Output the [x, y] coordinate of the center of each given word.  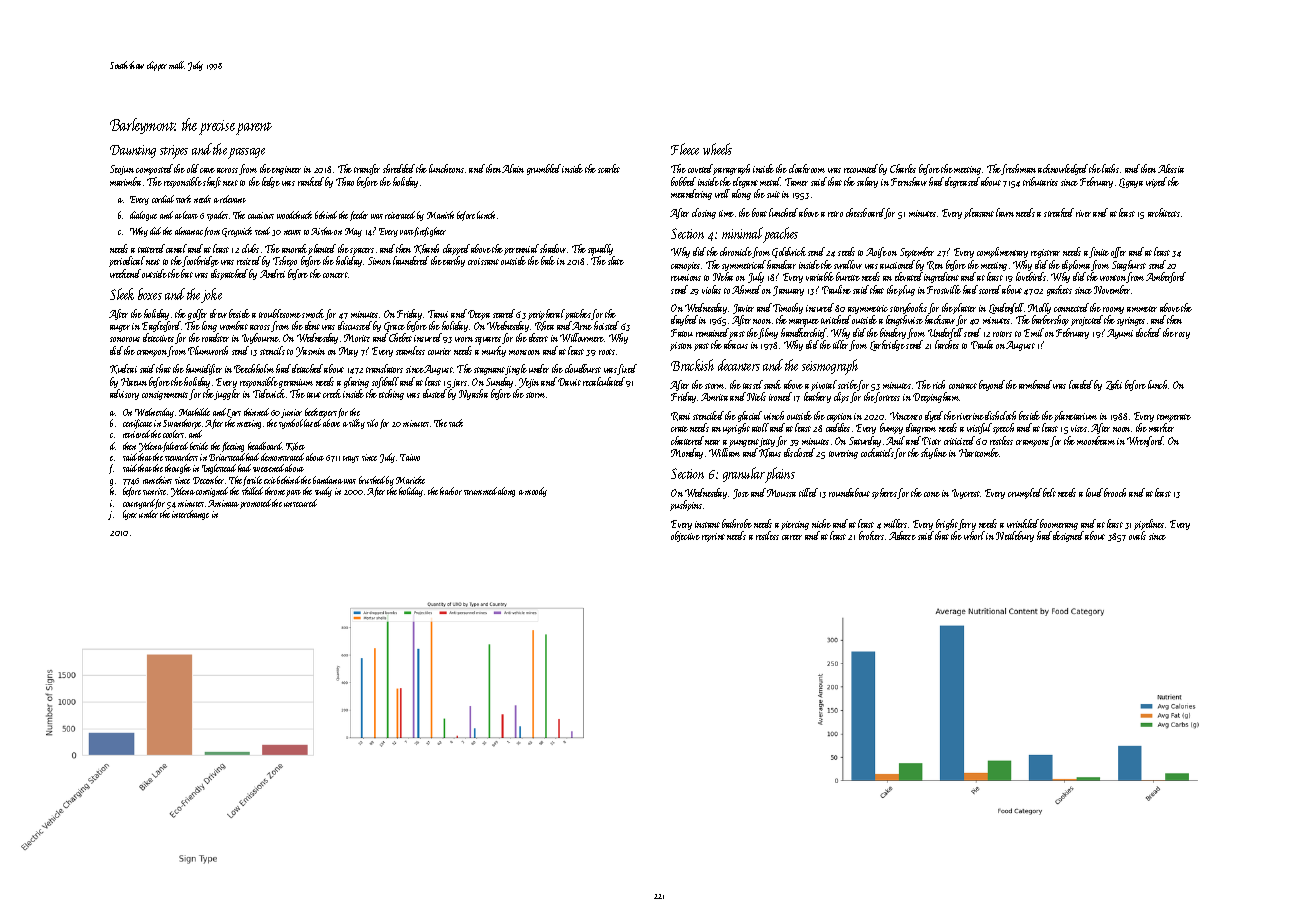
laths [1110, 168]
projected [1087, 320]
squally [601, 250]
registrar [1045, 253]
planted [322, 250]
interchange [190, 515]
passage [247, 153]
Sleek [122, 294]
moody [536, 492]
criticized [960, 440]
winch [774, 415]
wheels [717, 149]
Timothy [788, 308]
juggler [227, 394]
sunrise [154, 491]
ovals [1137, 535]
